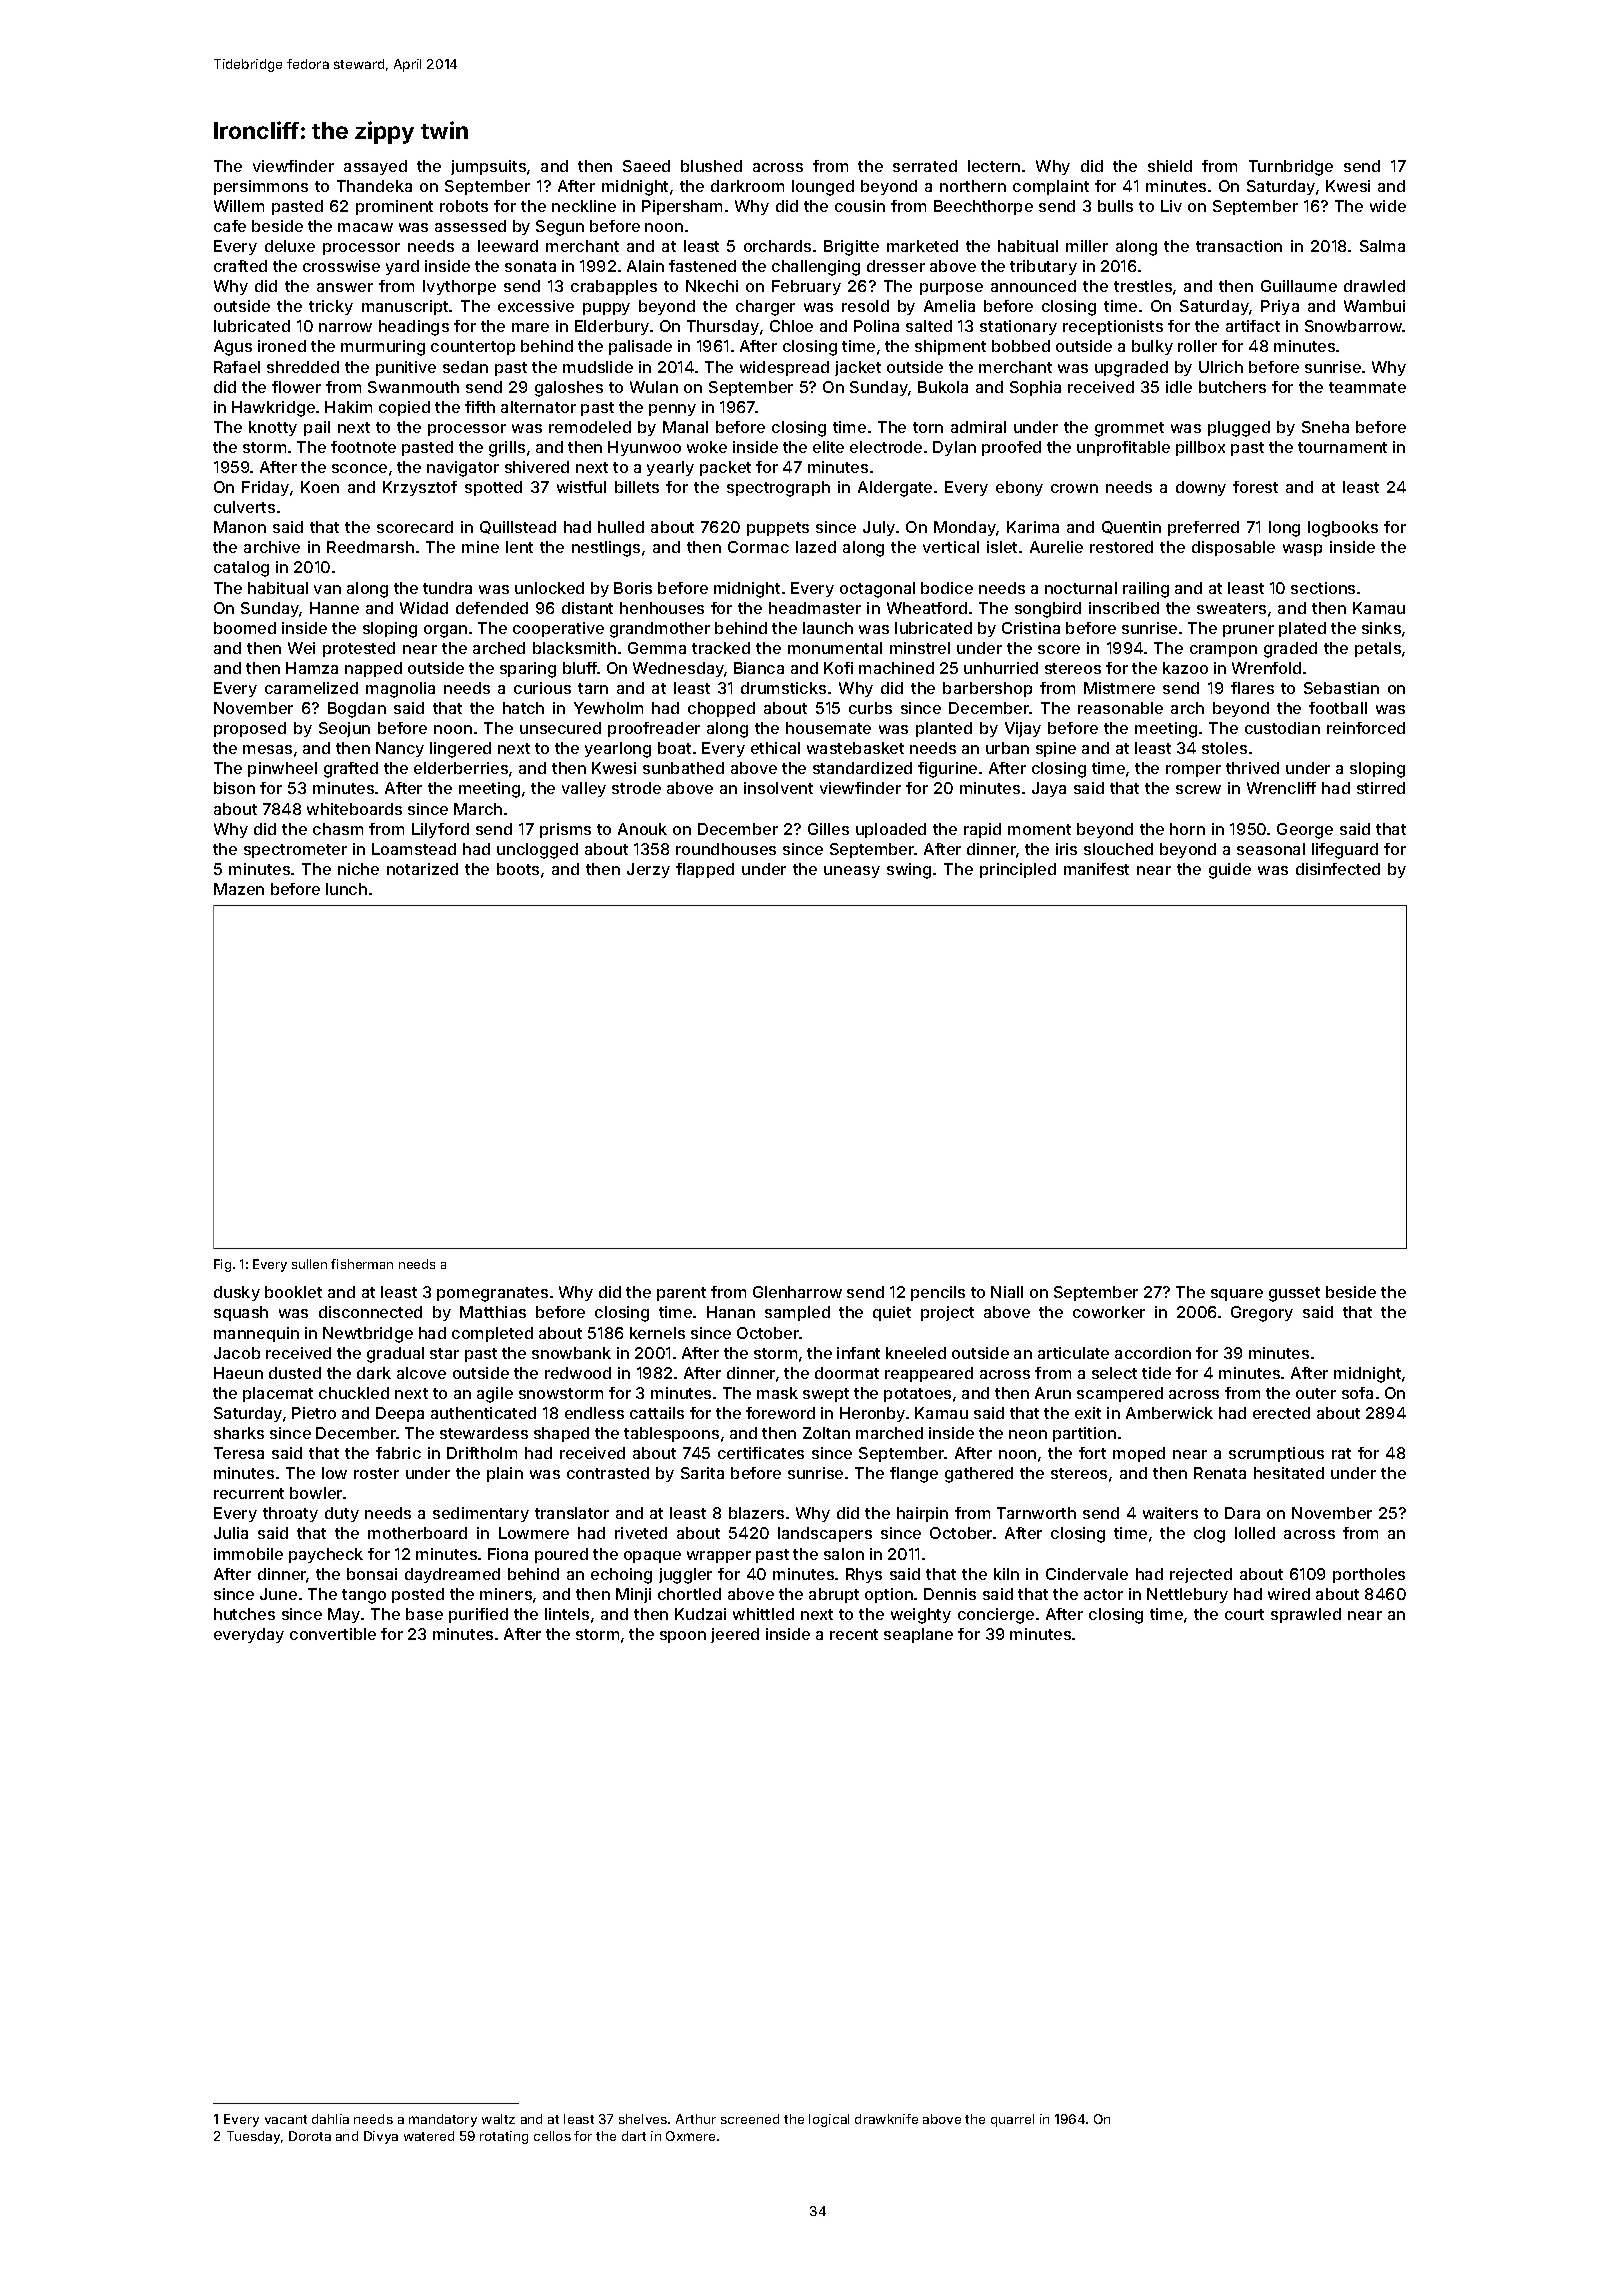 Image resolution: width=1620 pixels, height=2292 pixels. I want to click on vacant, so click(286, 2119).
